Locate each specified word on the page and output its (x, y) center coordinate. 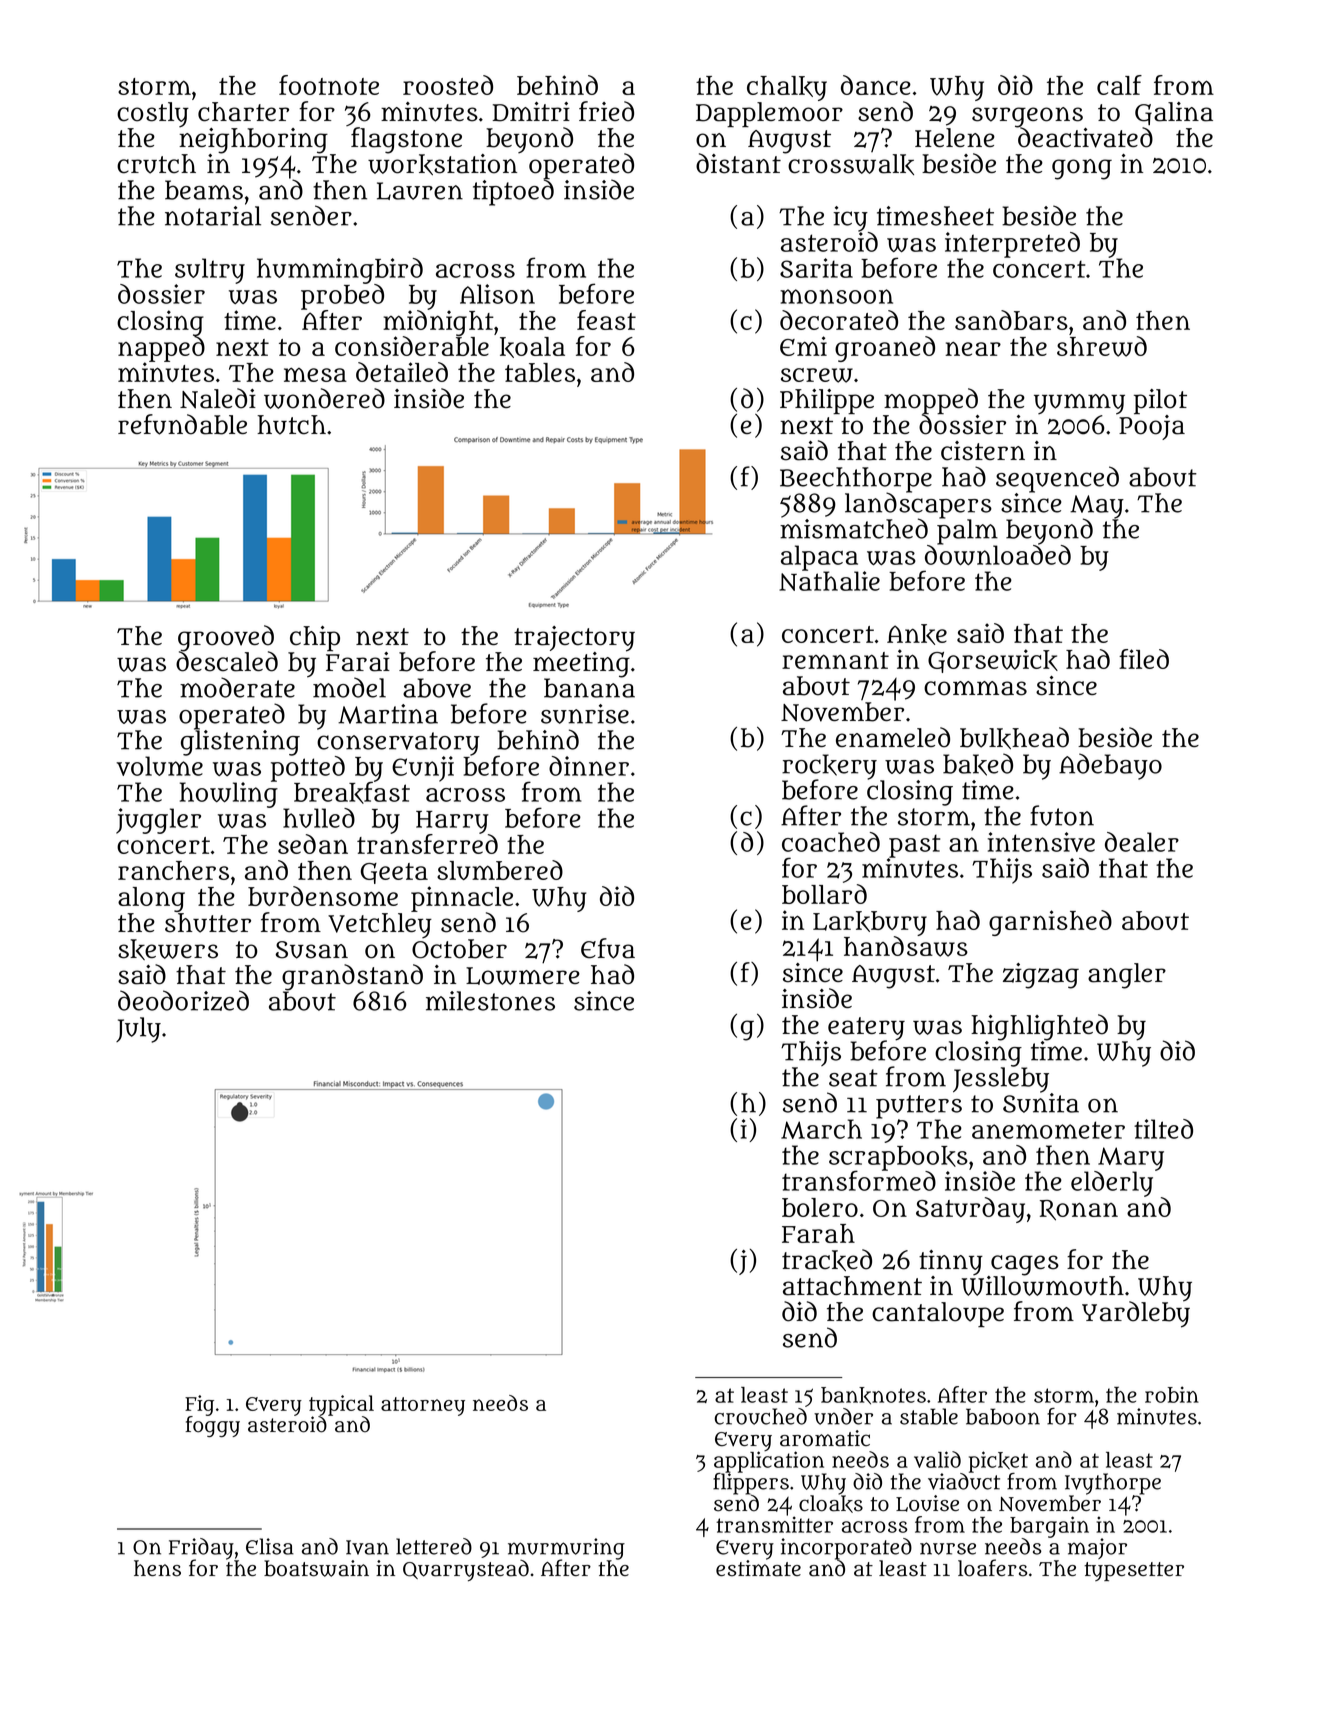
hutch (291, 425)
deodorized (183, 1000)
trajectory (574, 639)
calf (1119, 85)
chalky (787, 88)
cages (1025, 1265)
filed (1144, 659)
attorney (423, 1406)
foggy (212, 1426)
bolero (820, 1207)
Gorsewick (993, 661)
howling (229, 795)
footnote (329, 85)
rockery (829, 767)
